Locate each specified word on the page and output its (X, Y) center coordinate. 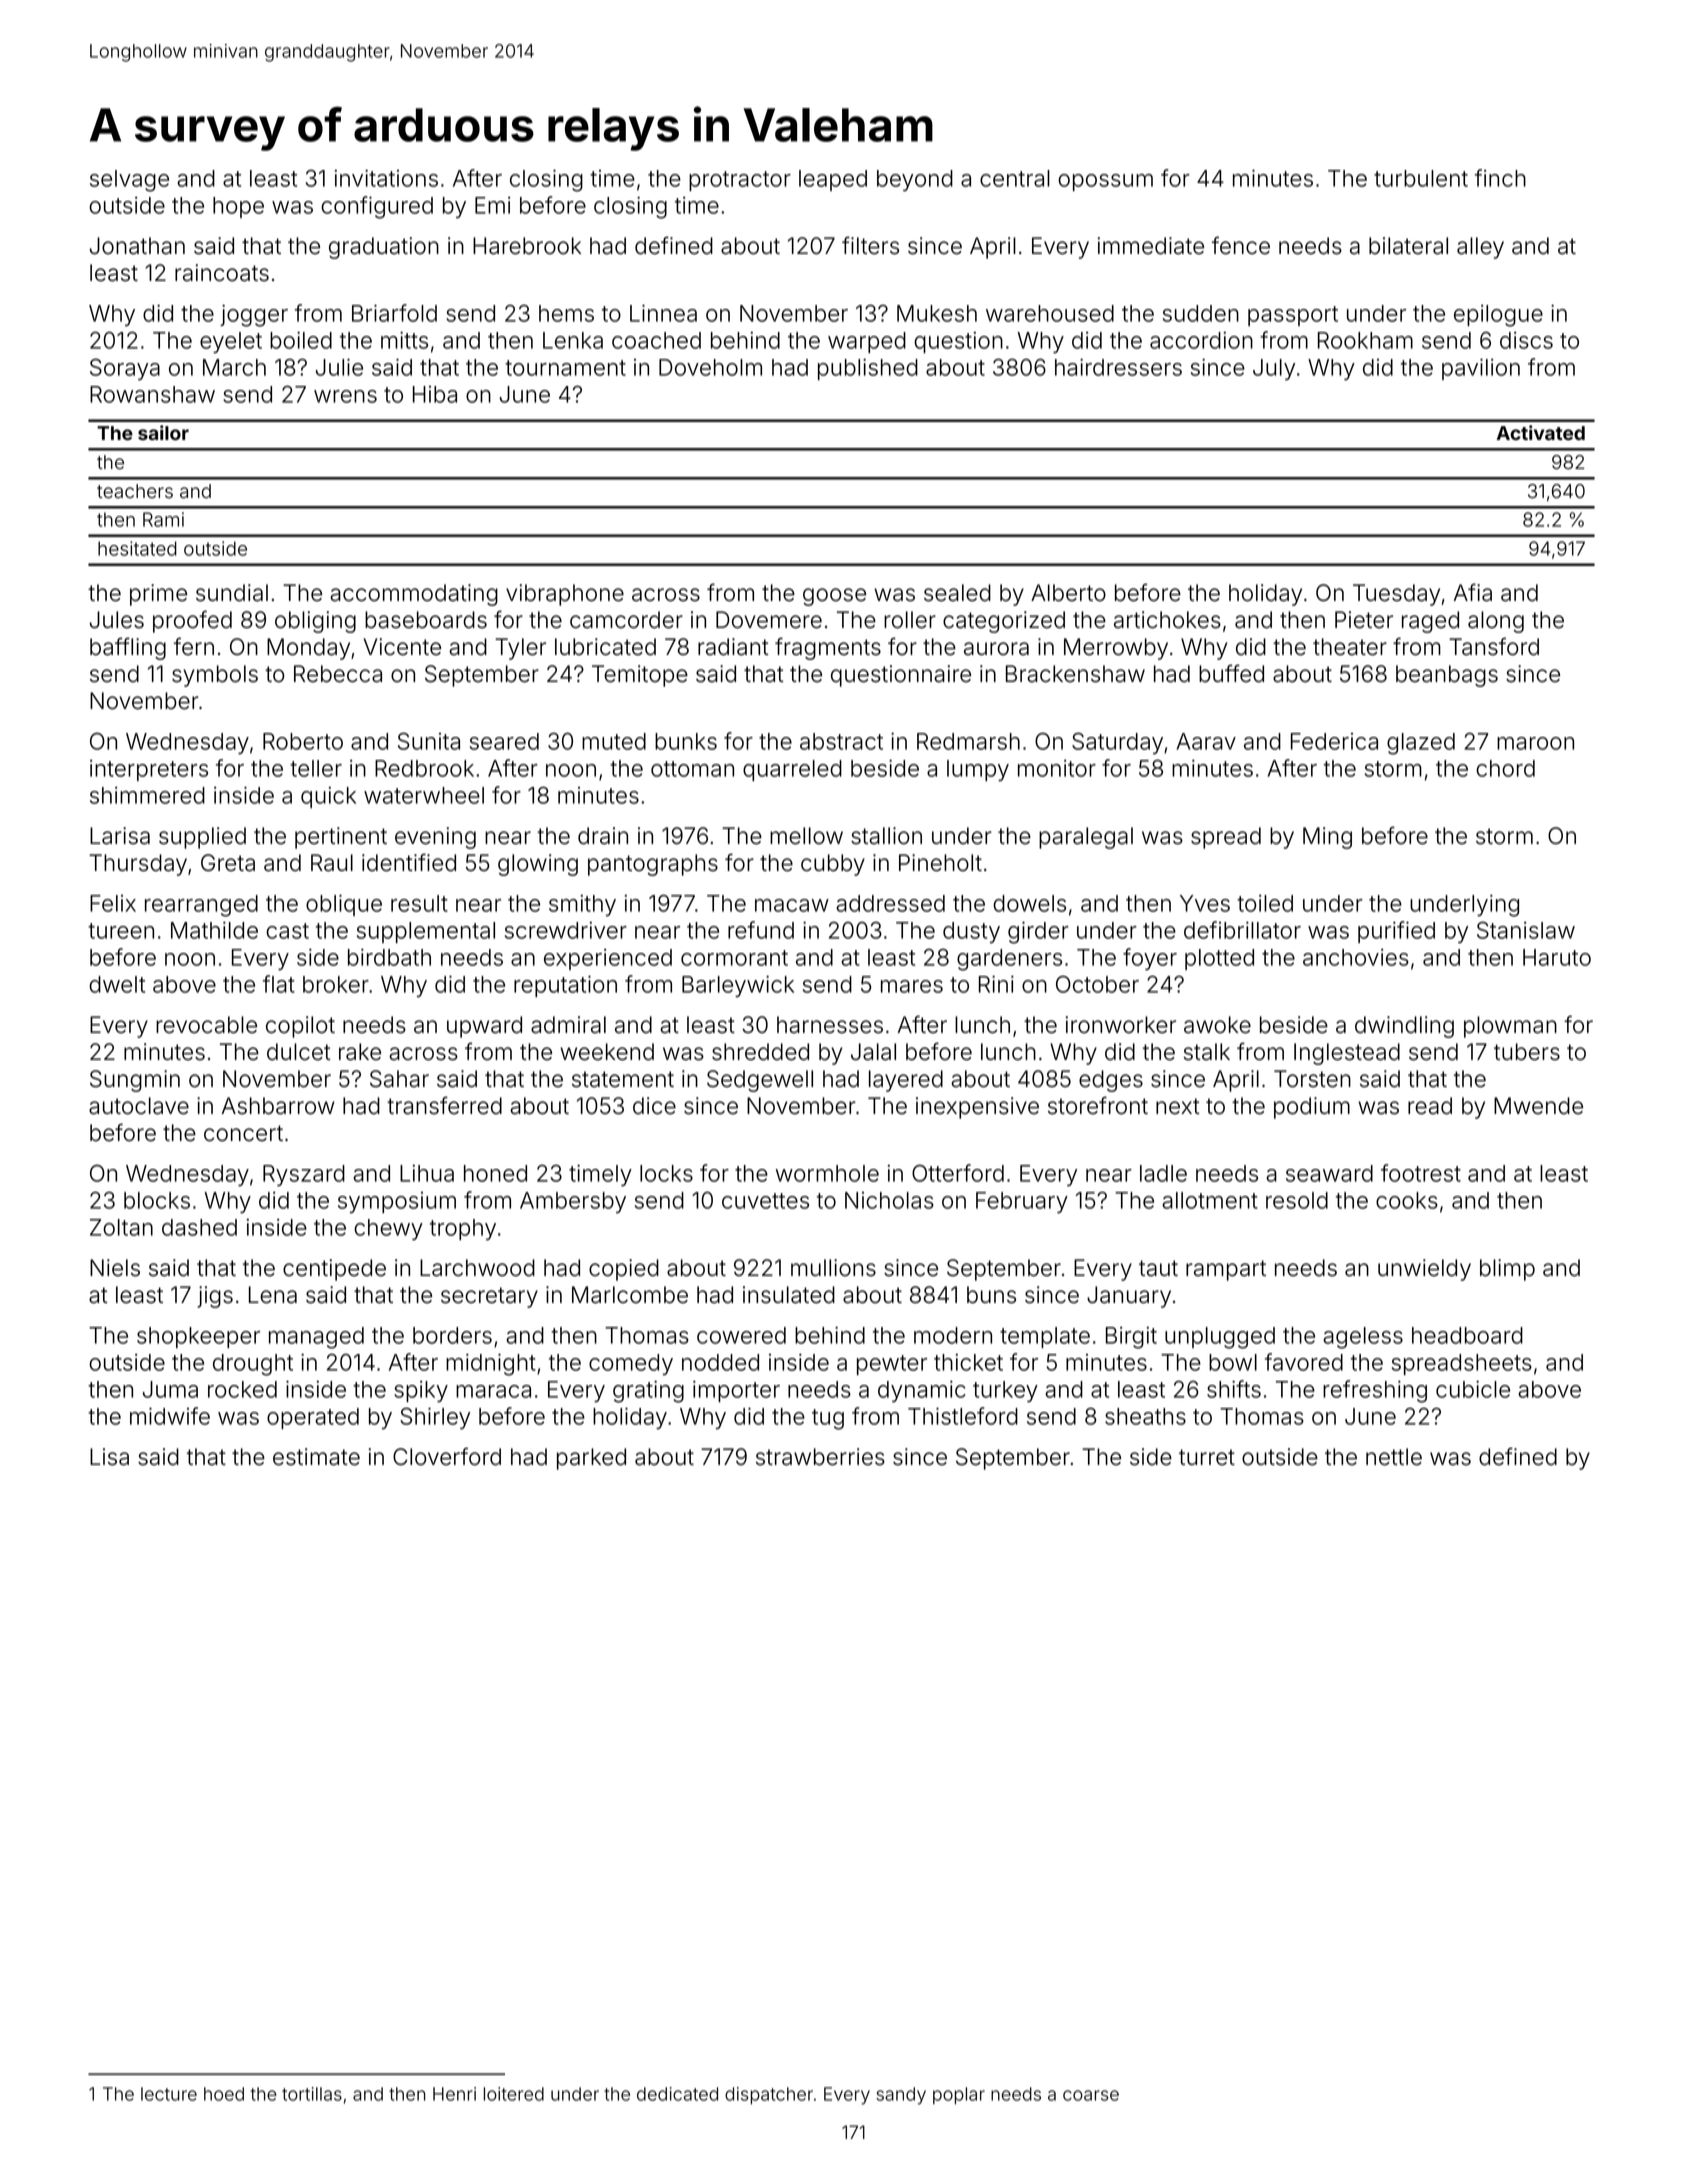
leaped (833, 180)
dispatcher (769, 2095)
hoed (224, 2094)
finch (1500, 178)
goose (834, 597)
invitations (386, 178)
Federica (1334, 741)
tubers (1527, 1052)
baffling (128, 648)
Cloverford (447, 1456)
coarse (1091, 2095)
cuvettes (765, 1201)
